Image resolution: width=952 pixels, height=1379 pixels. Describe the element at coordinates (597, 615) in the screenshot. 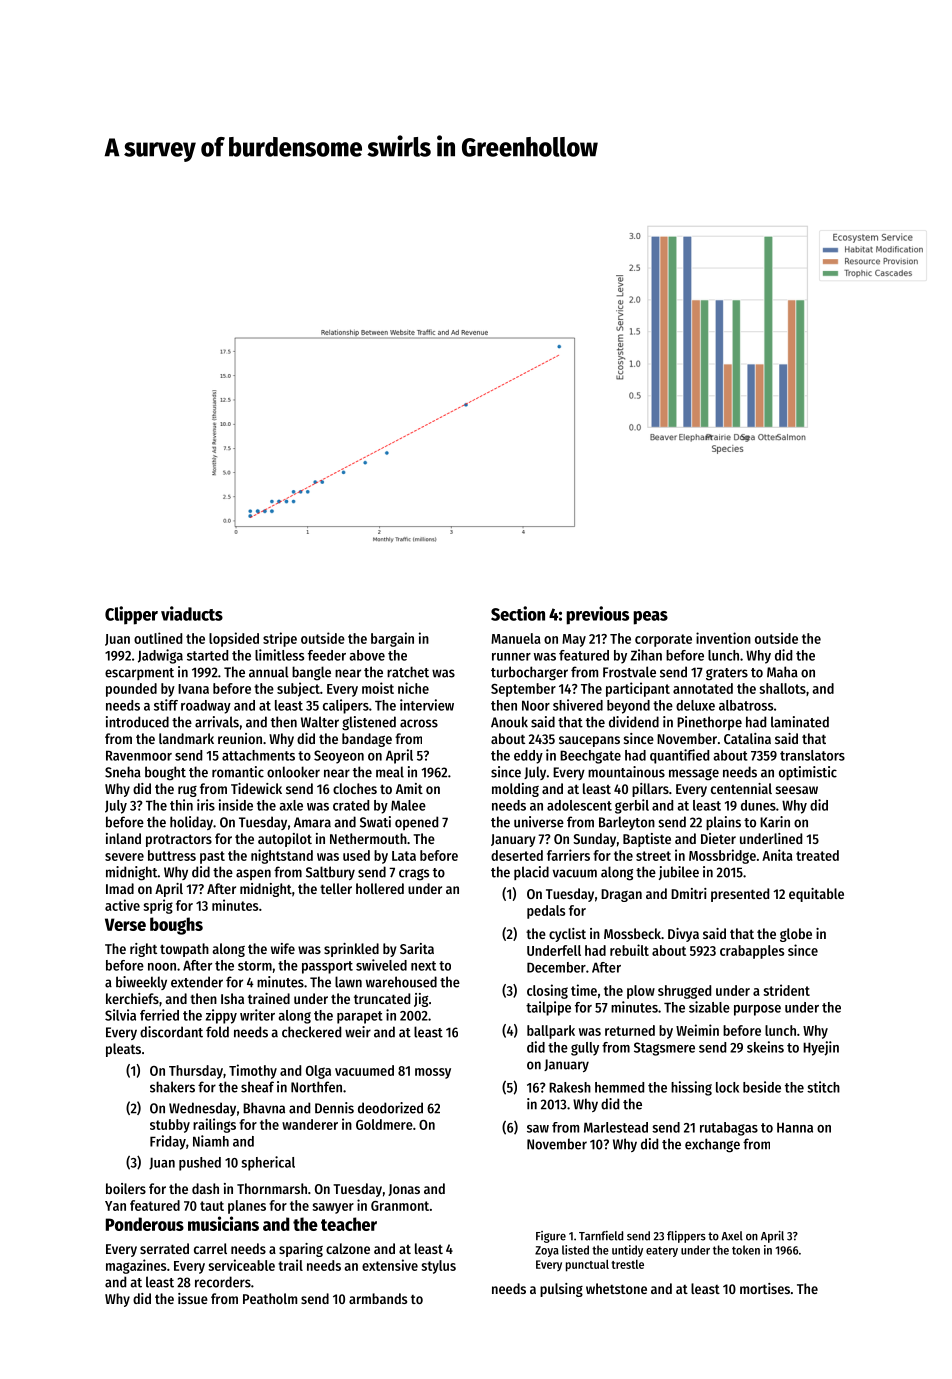

I see `previous` at that location.
